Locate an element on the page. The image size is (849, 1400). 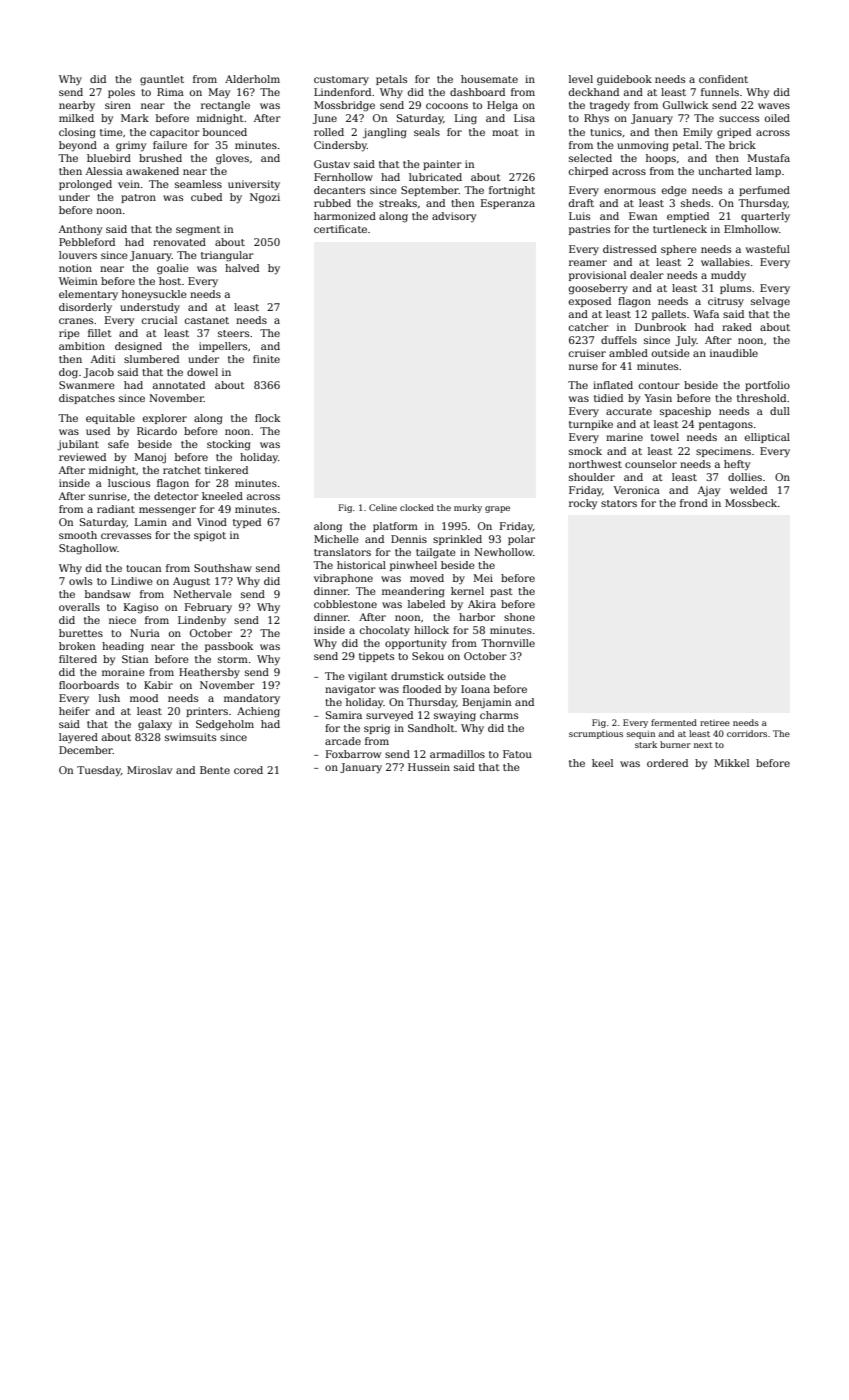
specimens is located at coordinates (723, 452).
